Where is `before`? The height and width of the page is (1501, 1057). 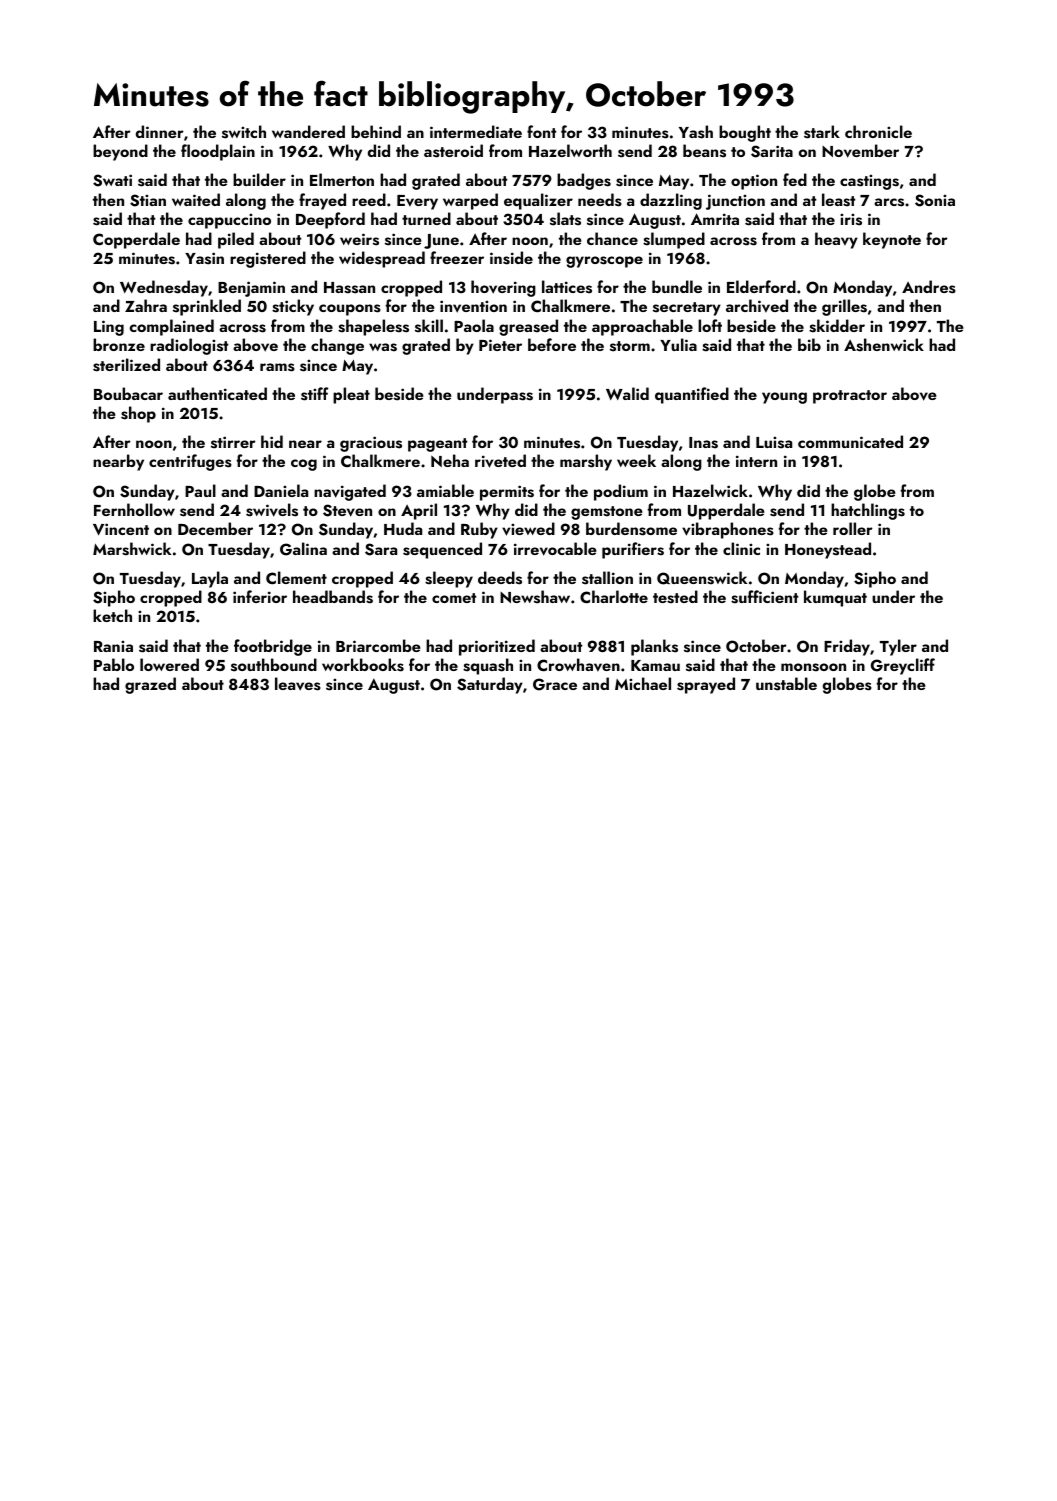
before is located at coordinates (552, 344).
